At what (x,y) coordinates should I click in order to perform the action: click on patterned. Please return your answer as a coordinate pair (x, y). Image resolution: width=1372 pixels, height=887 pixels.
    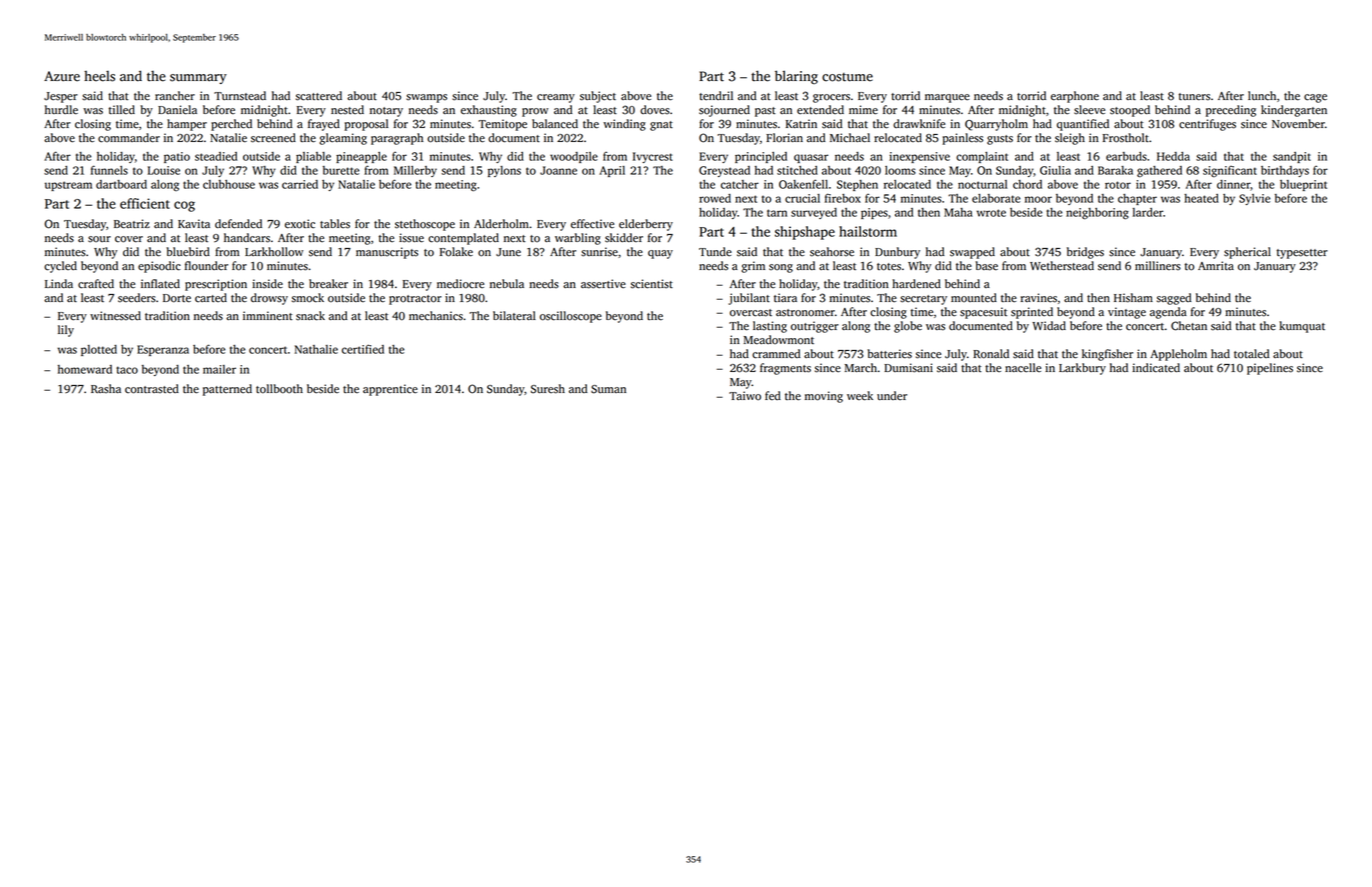
    Looking at the image, I should click on (227, 390).
